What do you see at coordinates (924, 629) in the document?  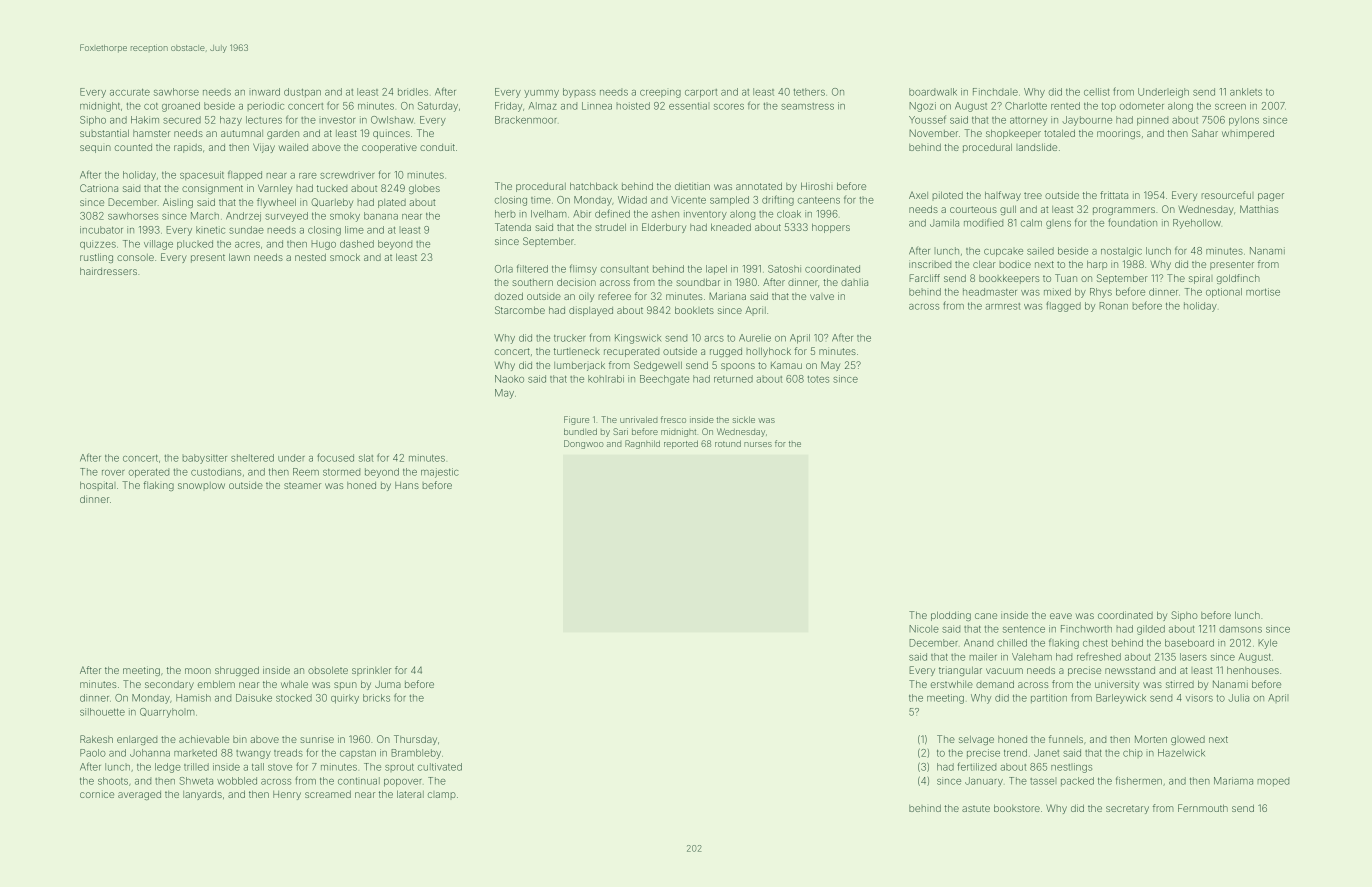 I see `Nicole` at bounding box center [924, 629].
